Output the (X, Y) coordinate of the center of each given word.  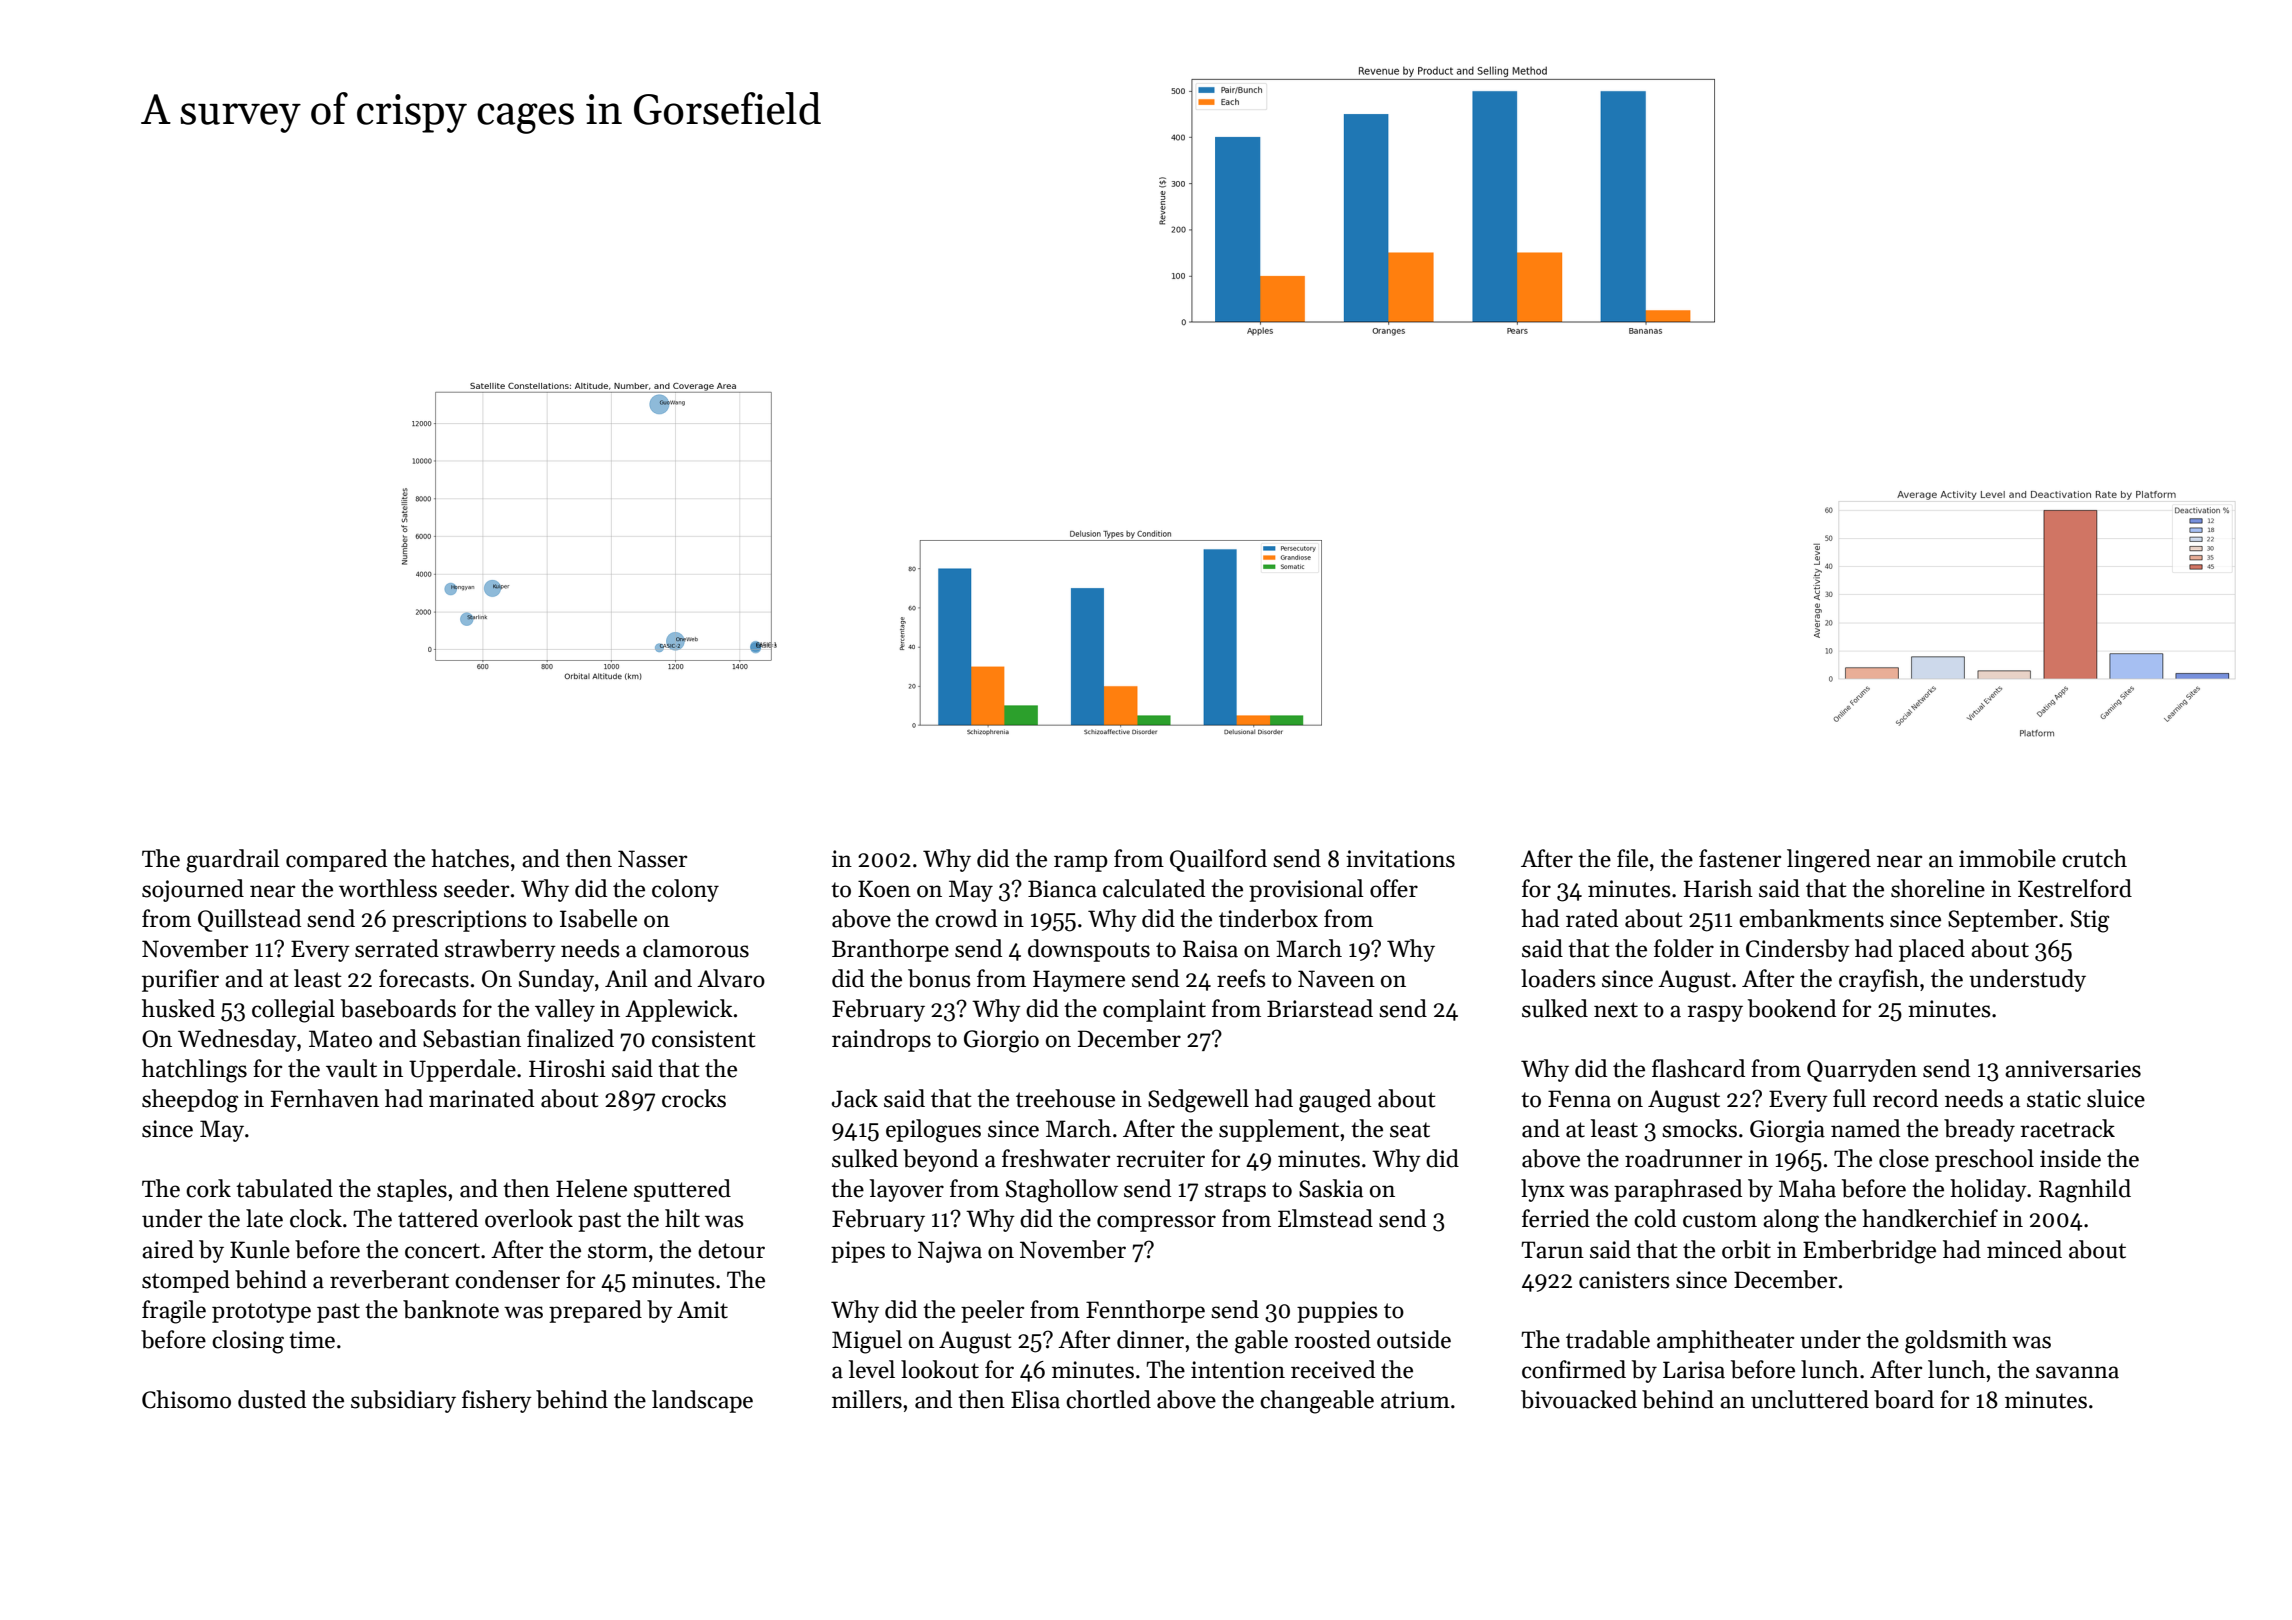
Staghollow (1062, 1191)
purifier (180, 980)
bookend (1792, 1008)
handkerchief (1930, 1218)
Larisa (1694, 1370)
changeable (1317, 1402)
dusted (272, 1399)
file (1632, 858)
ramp (1081, 863)
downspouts (1089, 950)
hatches (470, 858)
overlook (529, 1218)
